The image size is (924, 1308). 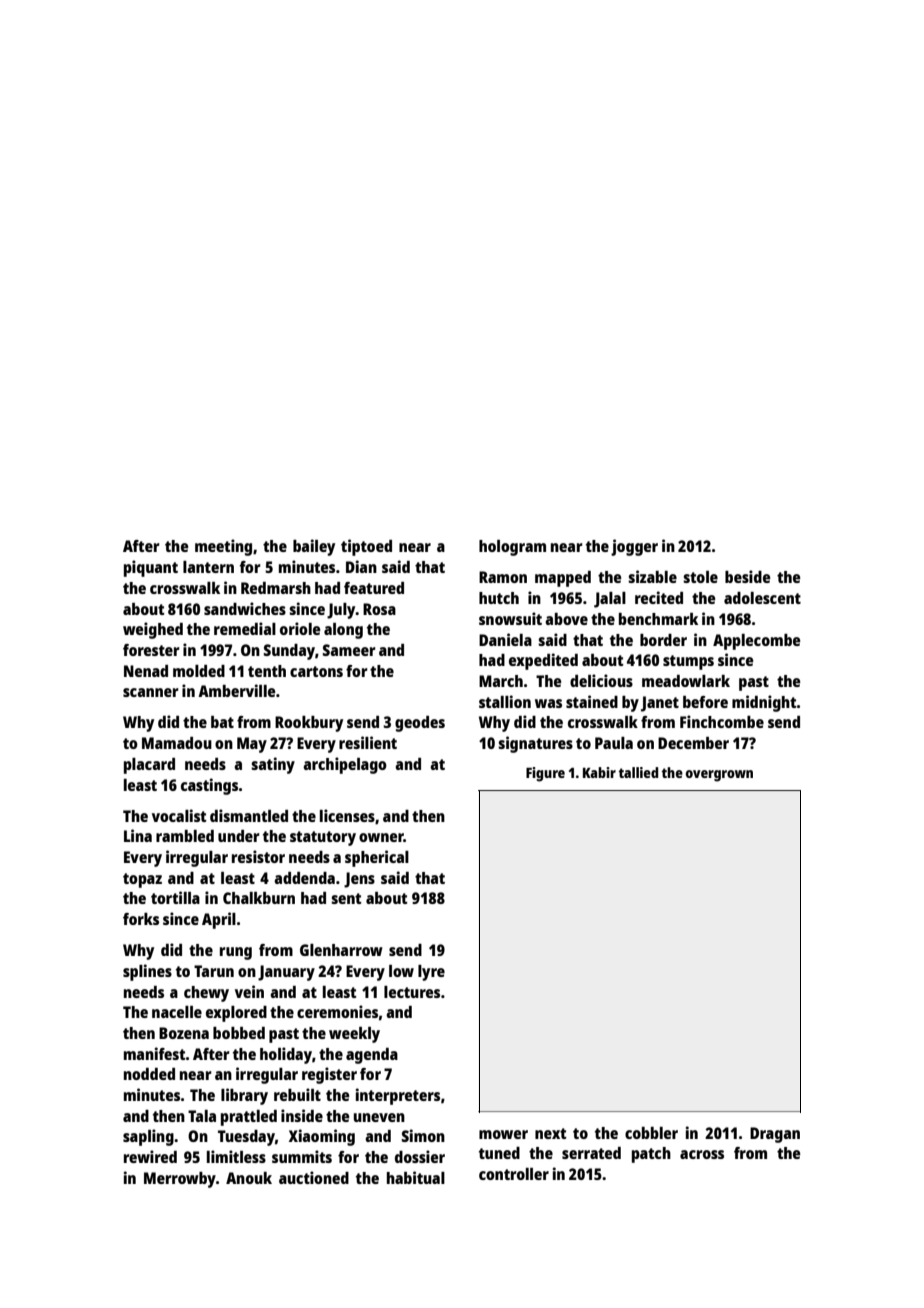 I want to click on border, so click(x=663, y=640).
